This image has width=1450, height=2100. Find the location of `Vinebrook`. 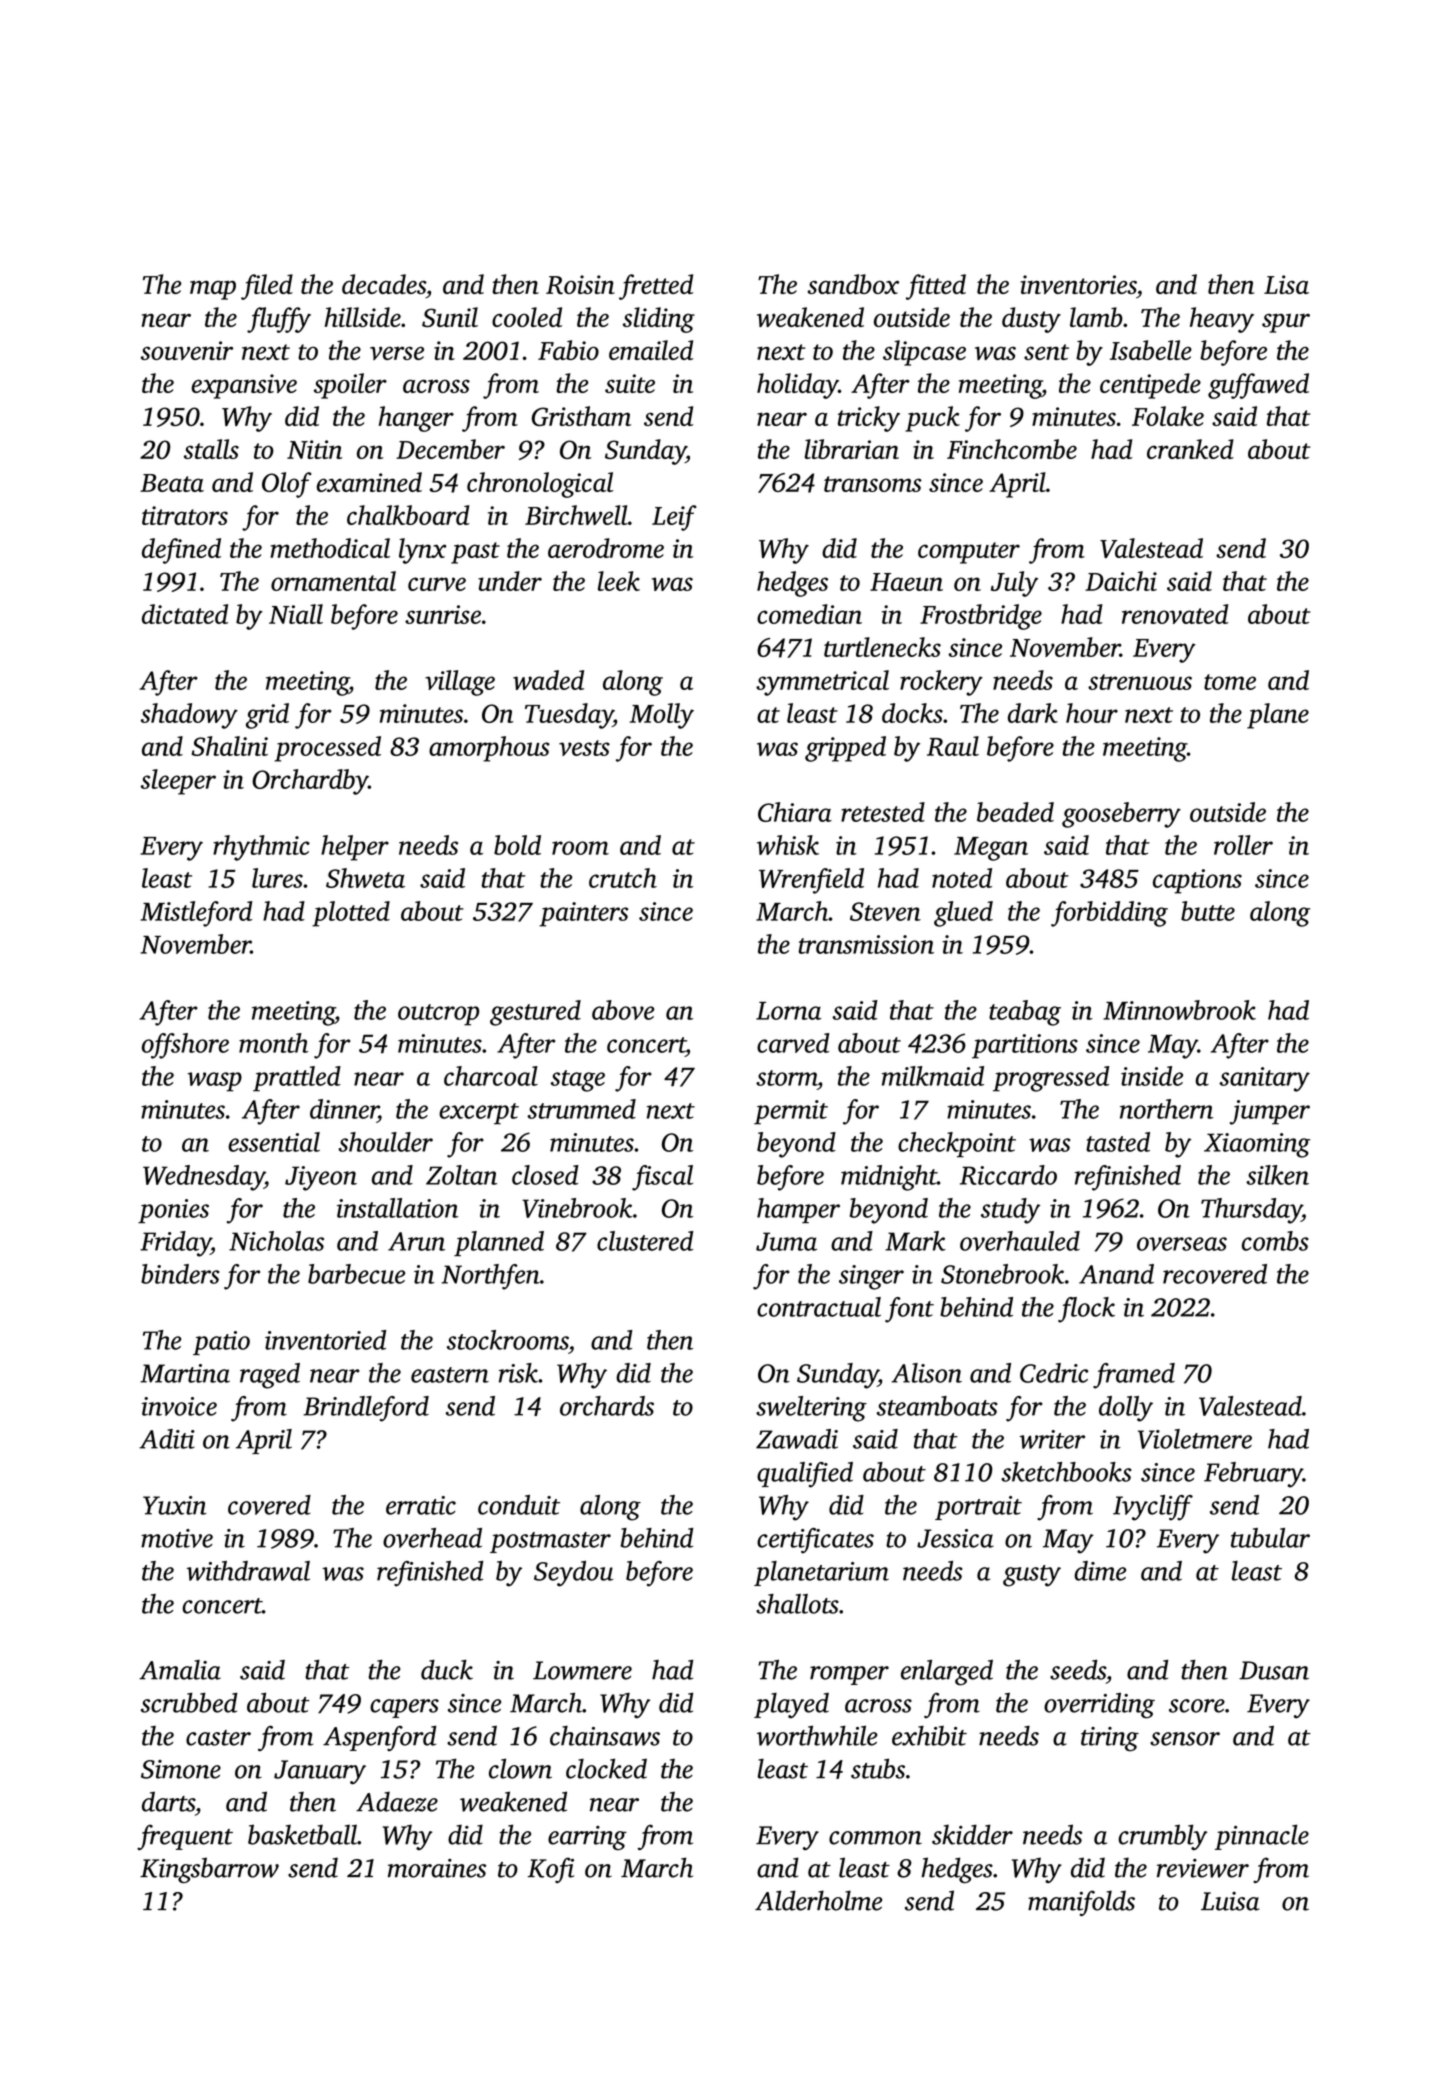

Vinebrook is located at coordinates (577, 1208).
